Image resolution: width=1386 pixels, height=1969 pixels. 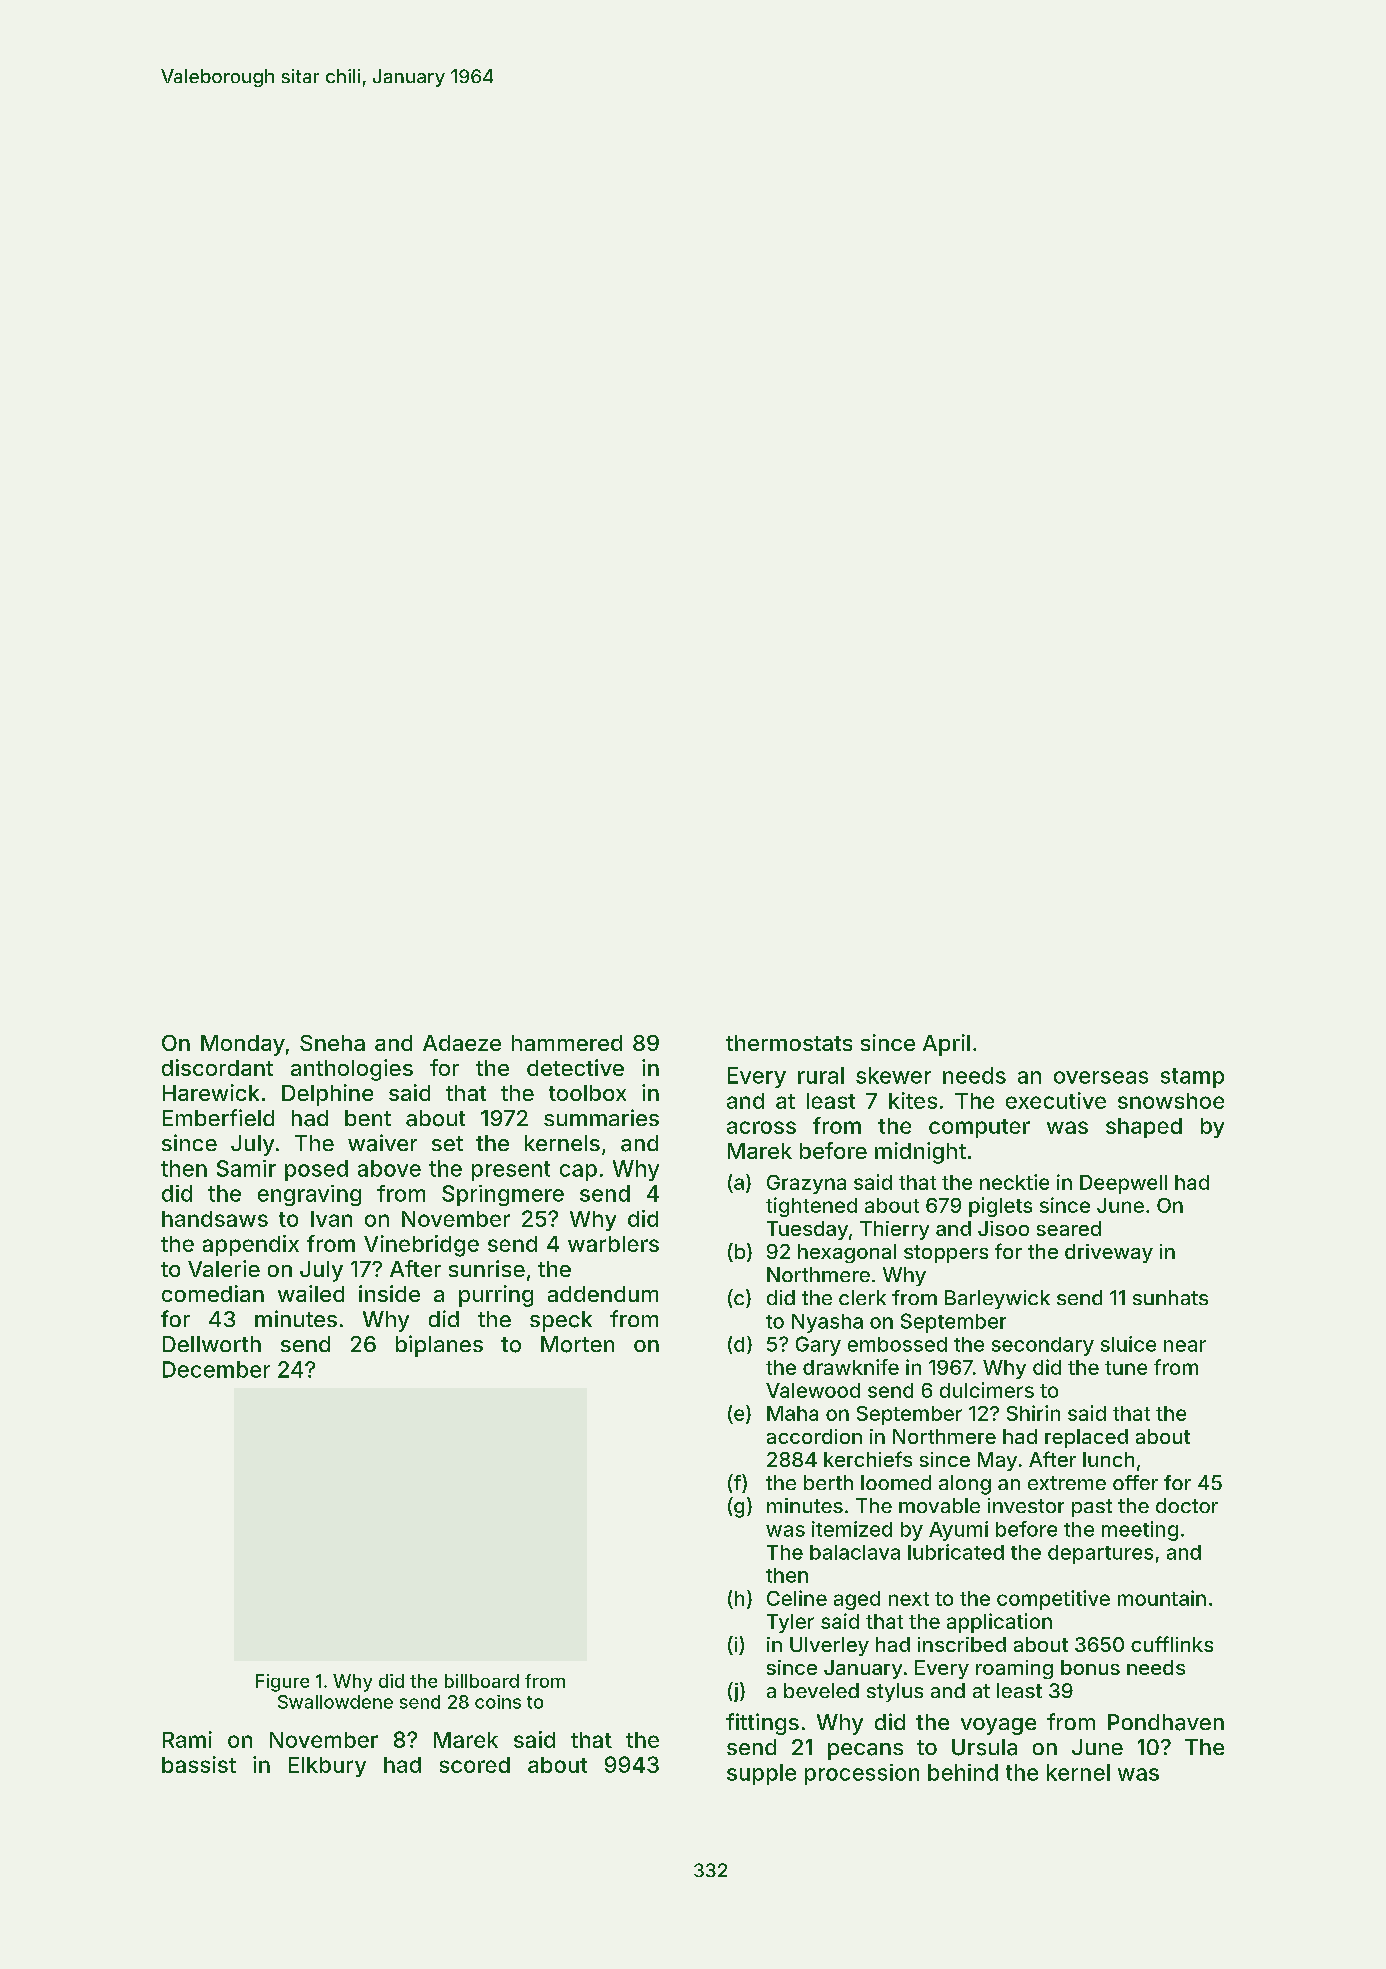 What do you see at coordinates (211, 1092) in the screenshot?
I see `Harewick` at bounding box center [211, 1092].
